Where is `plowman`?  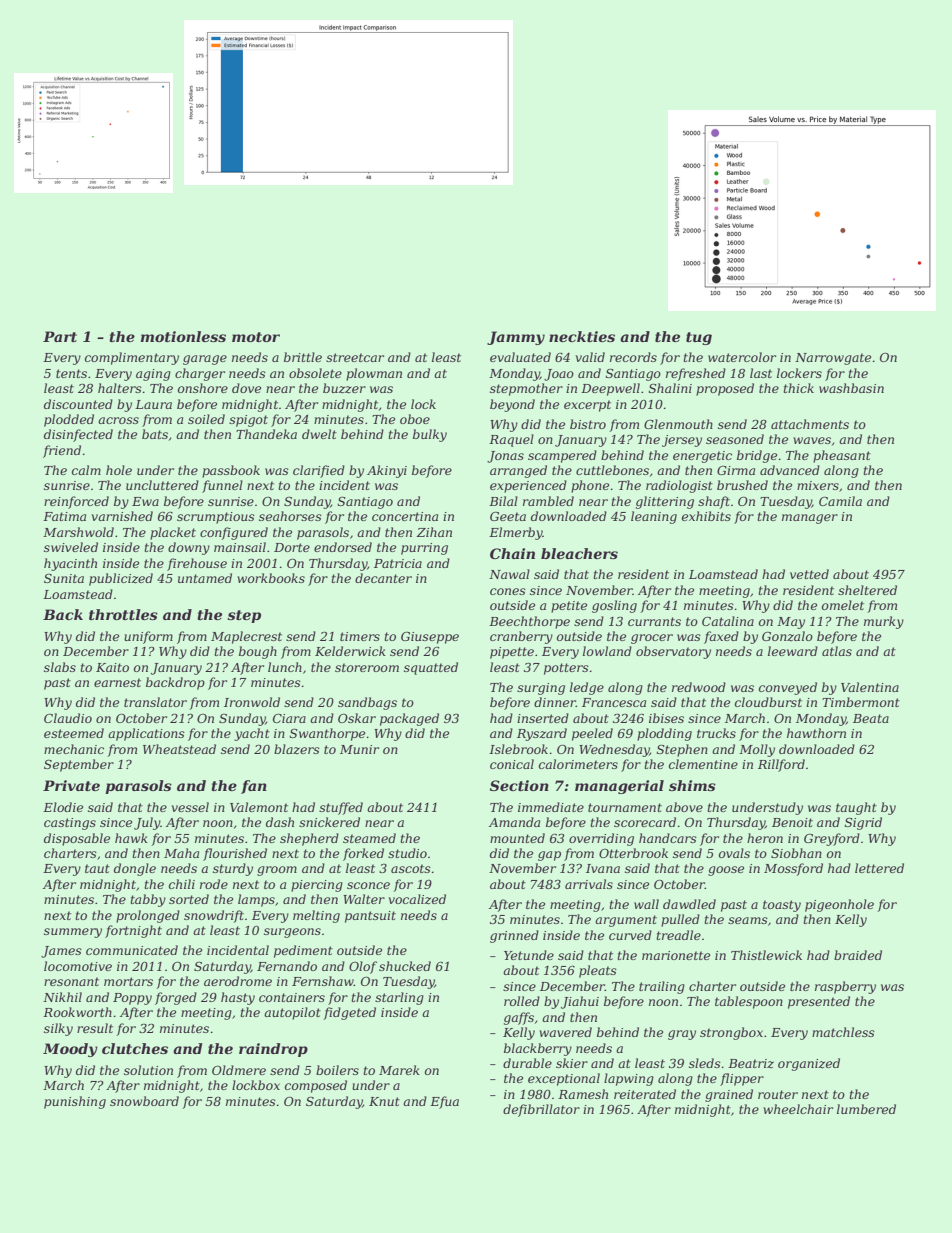
plowman is located at coordinates (374, 374).
